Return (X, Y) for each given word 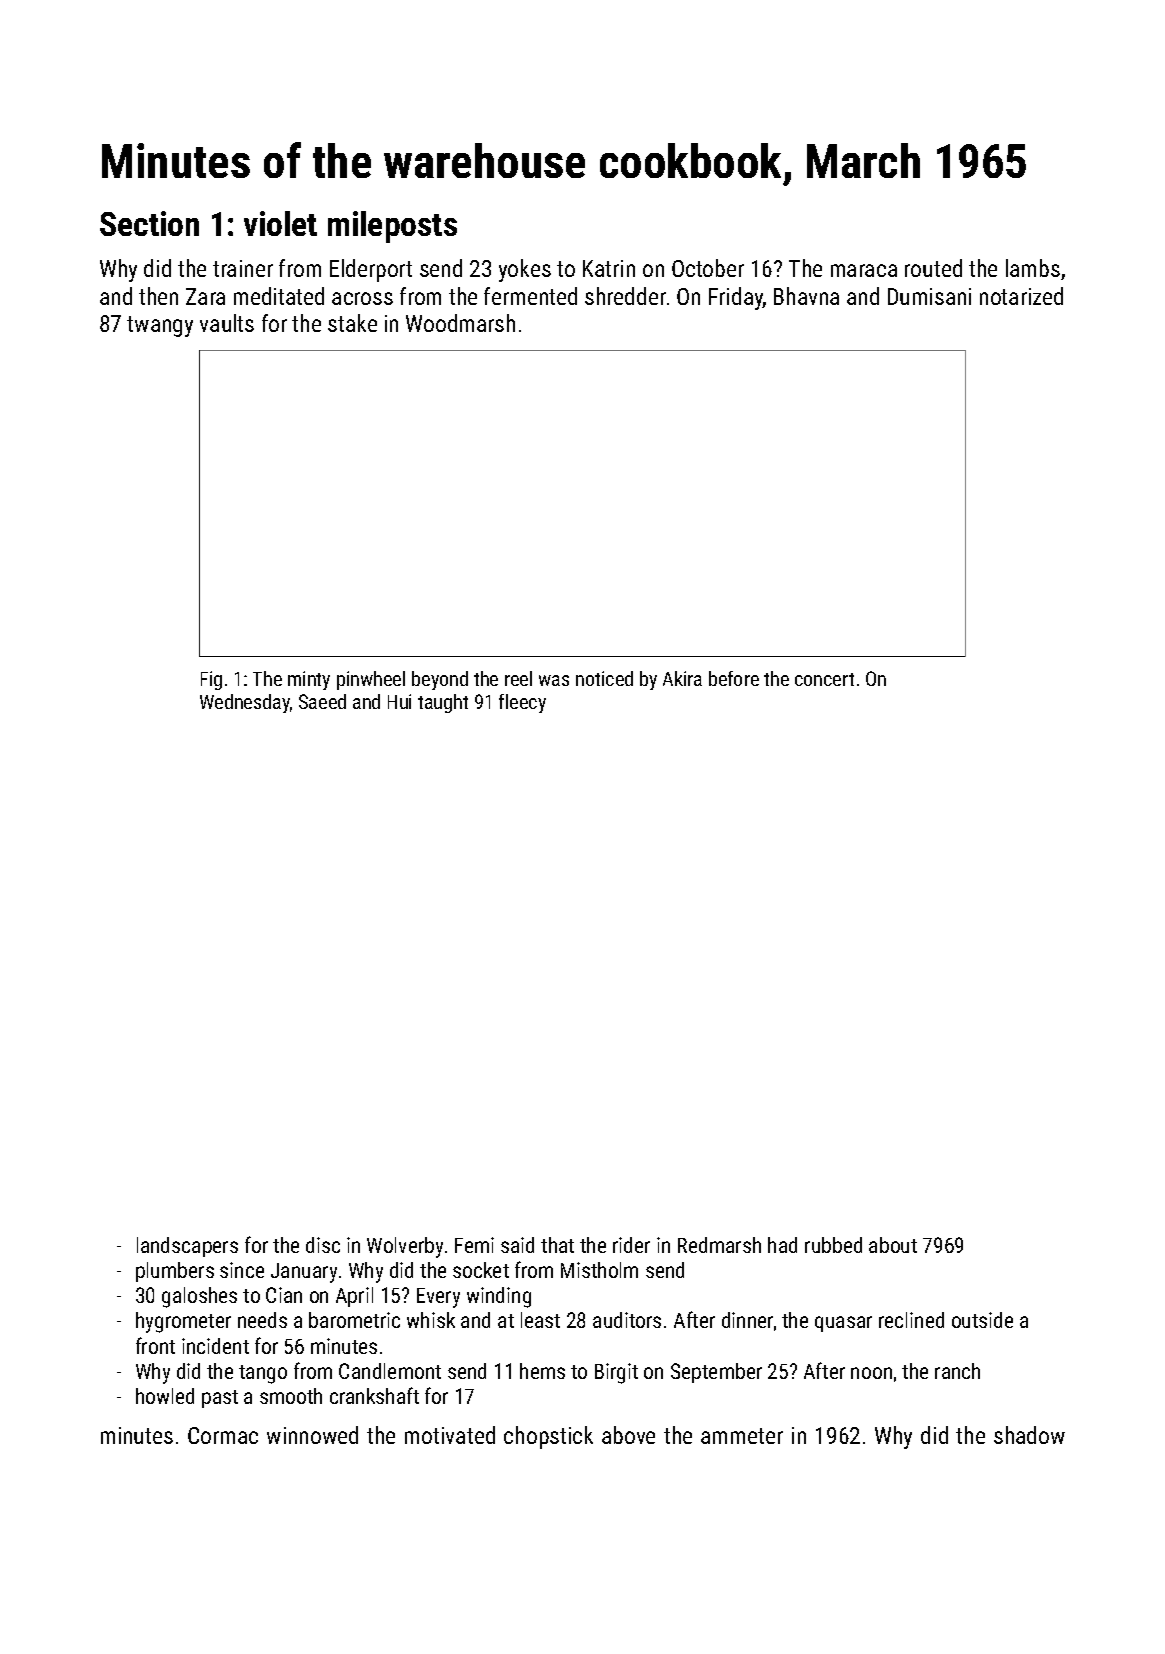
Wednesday (245, 703)
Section (149, 223)
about (893, 1245)
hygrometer (183, 1322)
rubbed (833, 1245)
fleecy (522, 703)
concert (824, 679)
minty (309, 680)
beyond (440, 680)
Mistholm (599, 1270)
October (708, 268)
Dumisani (929, 296)
